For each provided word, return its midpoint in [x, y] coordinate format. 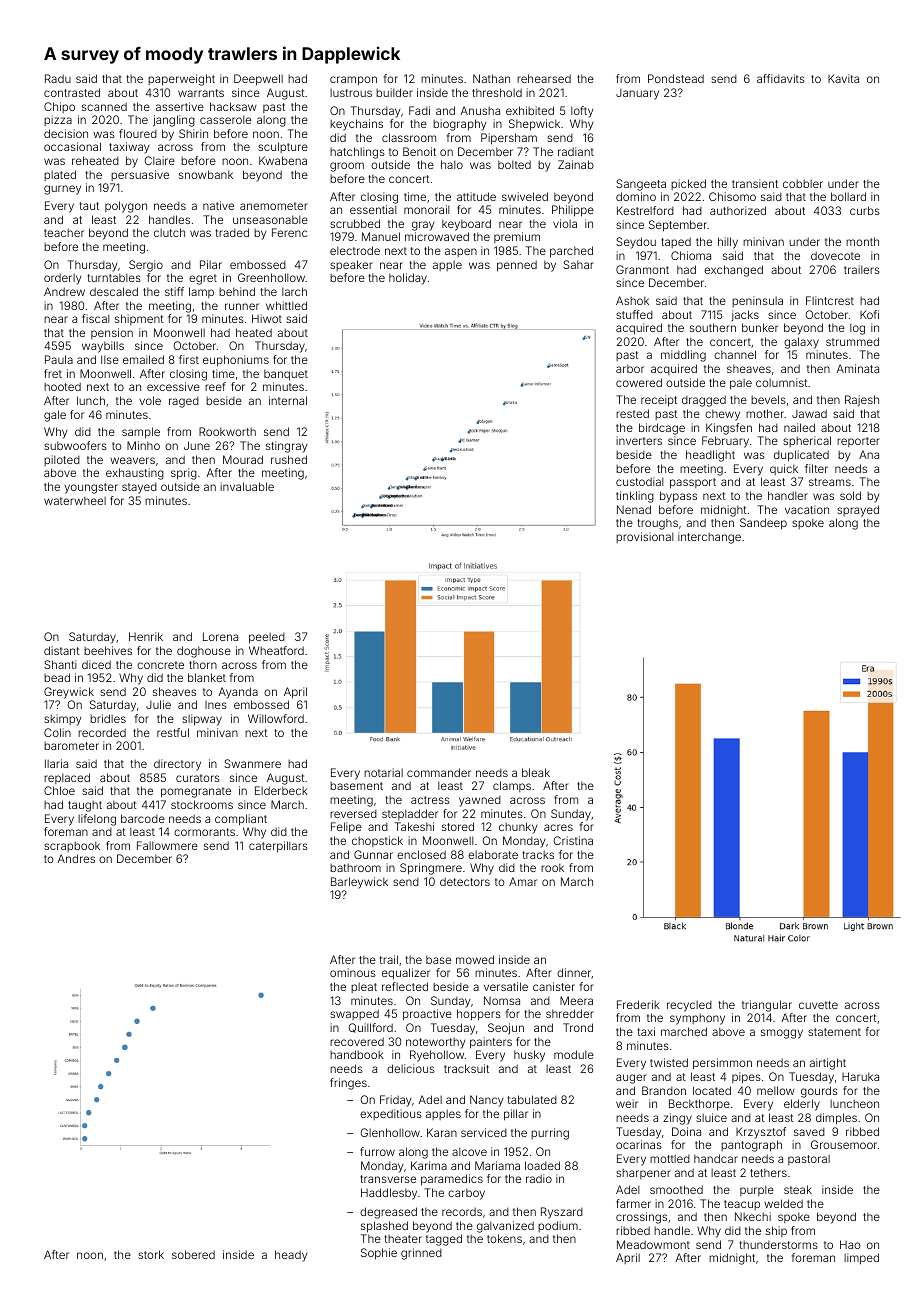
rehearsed [544, 78]
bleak [536, 772]
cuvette [818, 1005]
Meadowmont [653, 1244]
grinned [421, 1254]
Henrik [146, 636]
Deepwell [258, 80]
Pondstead [676, 78]
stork [151, 1254]
